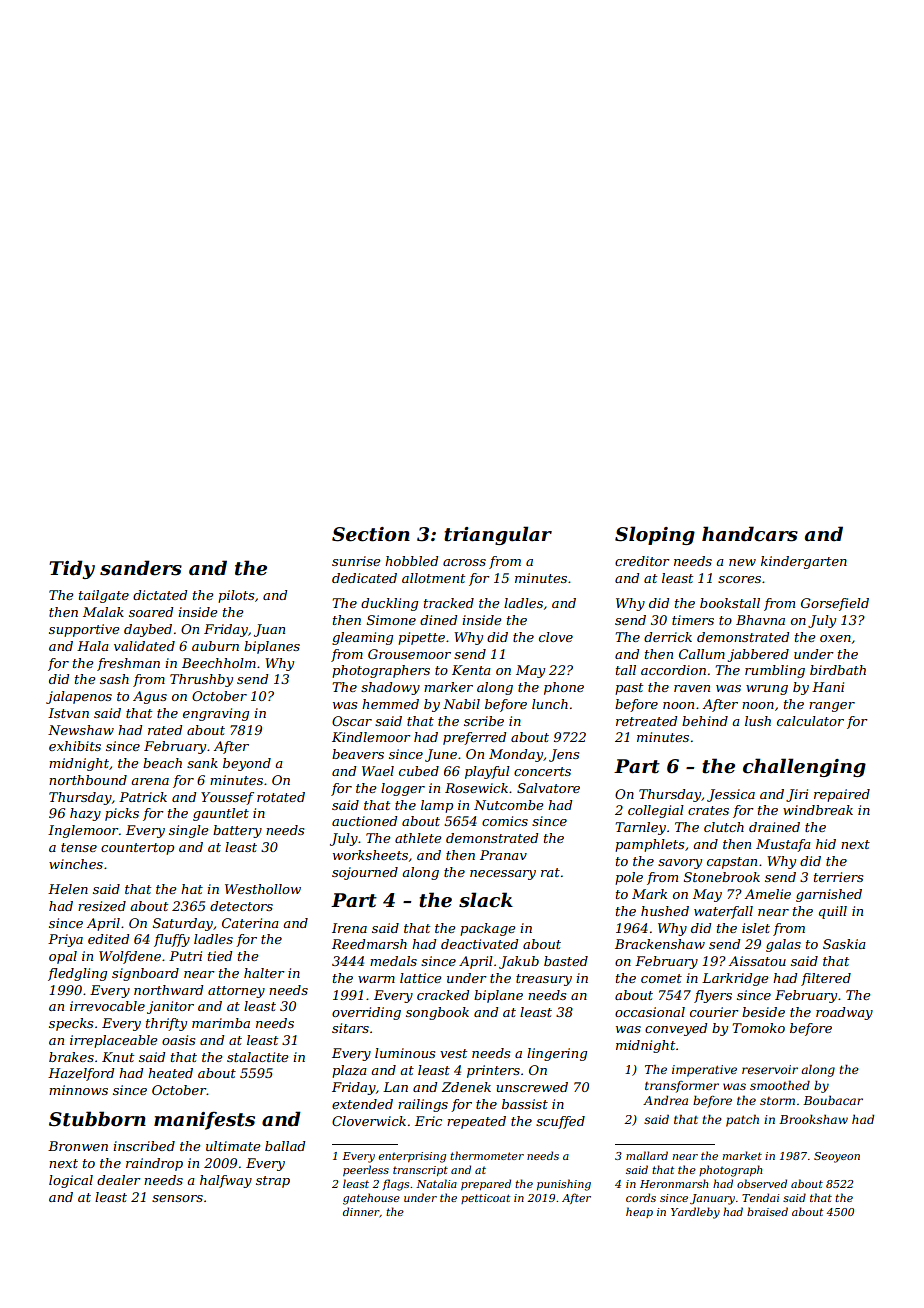 Image resolution: width=924 pixels, height=1308 pixels. I want to click on railings, so click(423, 1105).
